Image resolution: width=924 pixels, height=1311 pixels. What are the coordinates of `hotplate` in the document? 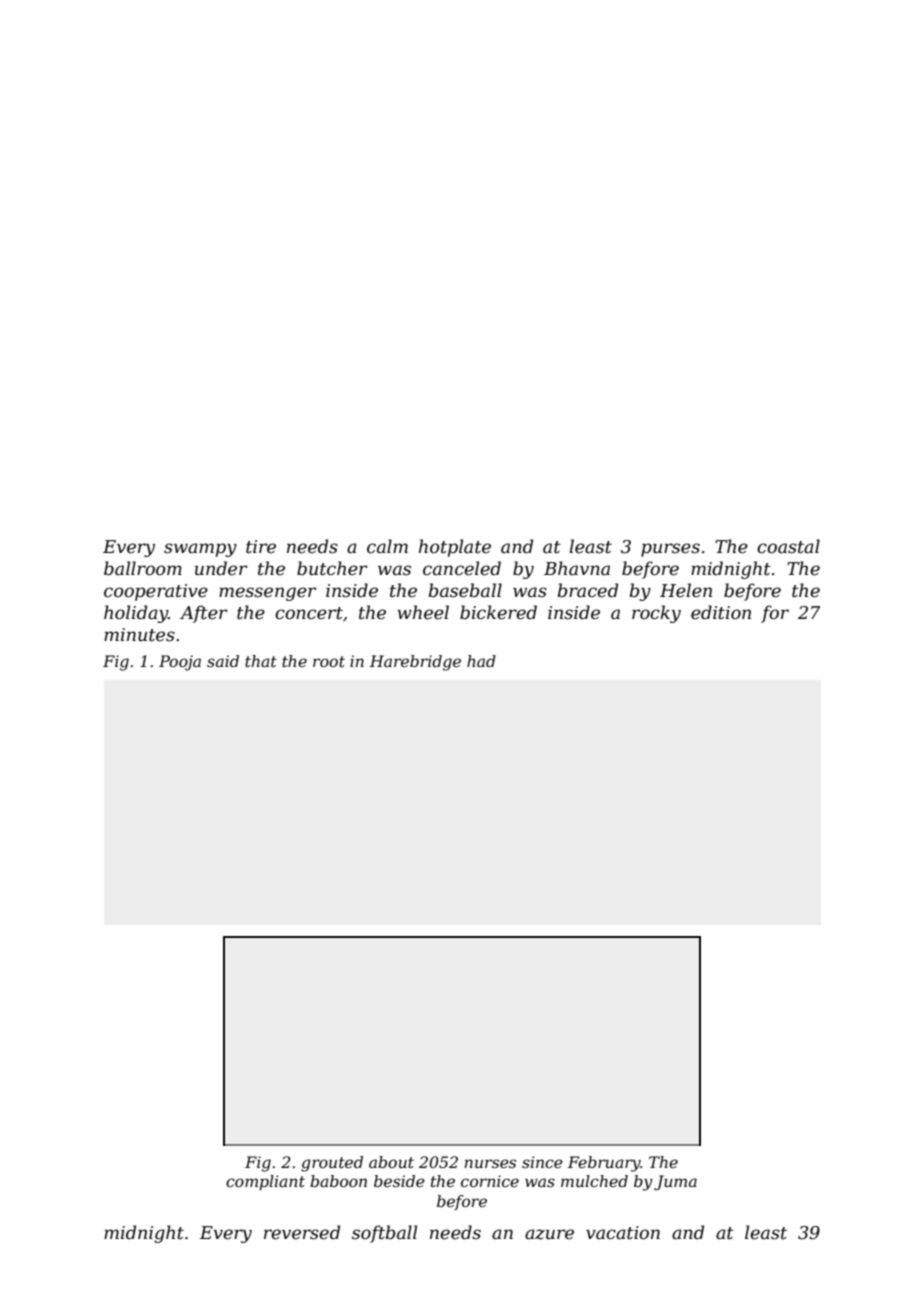 It's located at (455, 548).
